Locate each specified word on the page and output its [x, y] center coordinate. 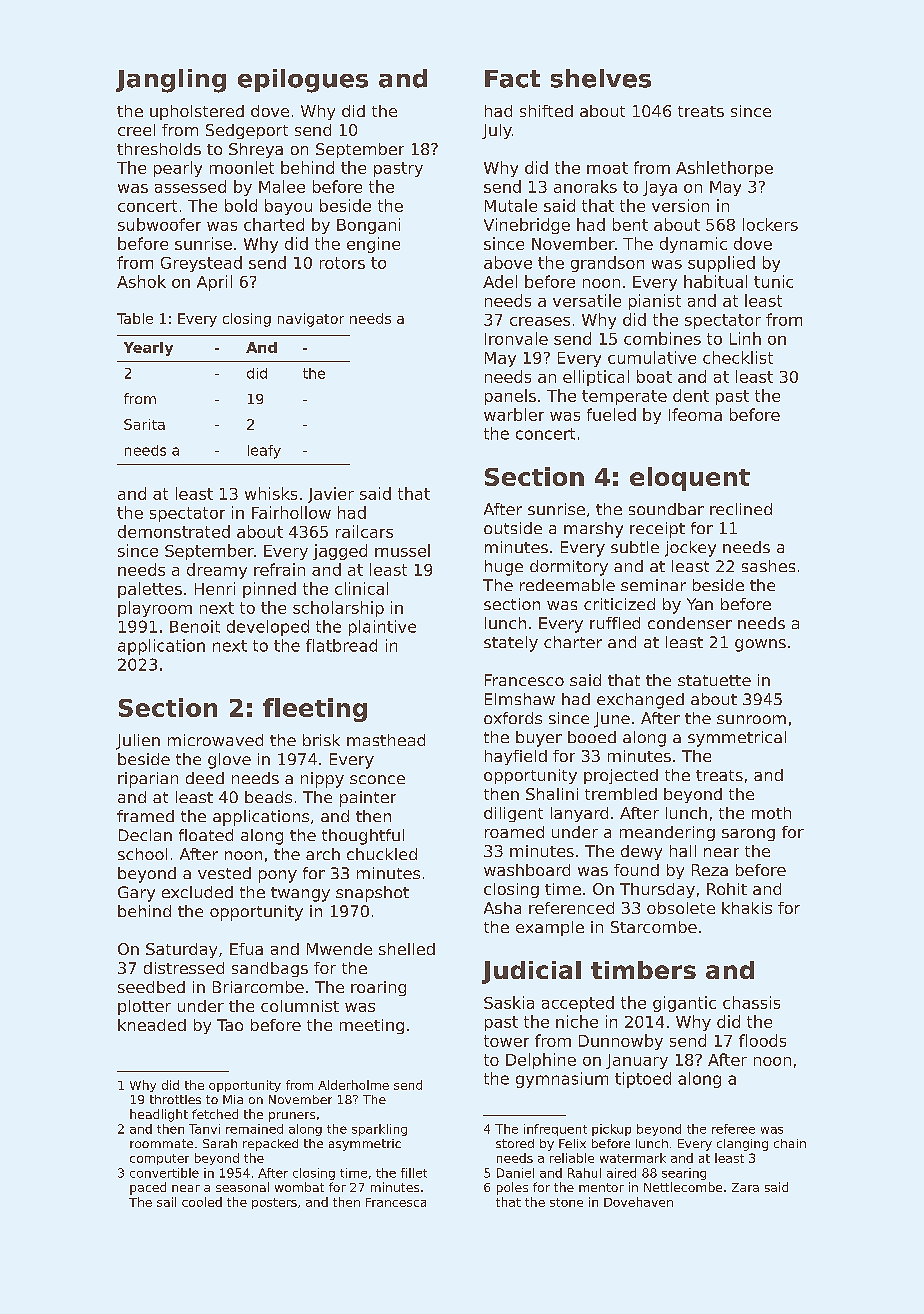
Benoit [195, 626]
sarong [748, 835]
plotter [144, 1007]
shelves [601, 78]
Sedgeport [247, 131]
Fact [512, 79]
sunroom [751, 719]
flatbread [341, 645]
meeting [372, 1026]
